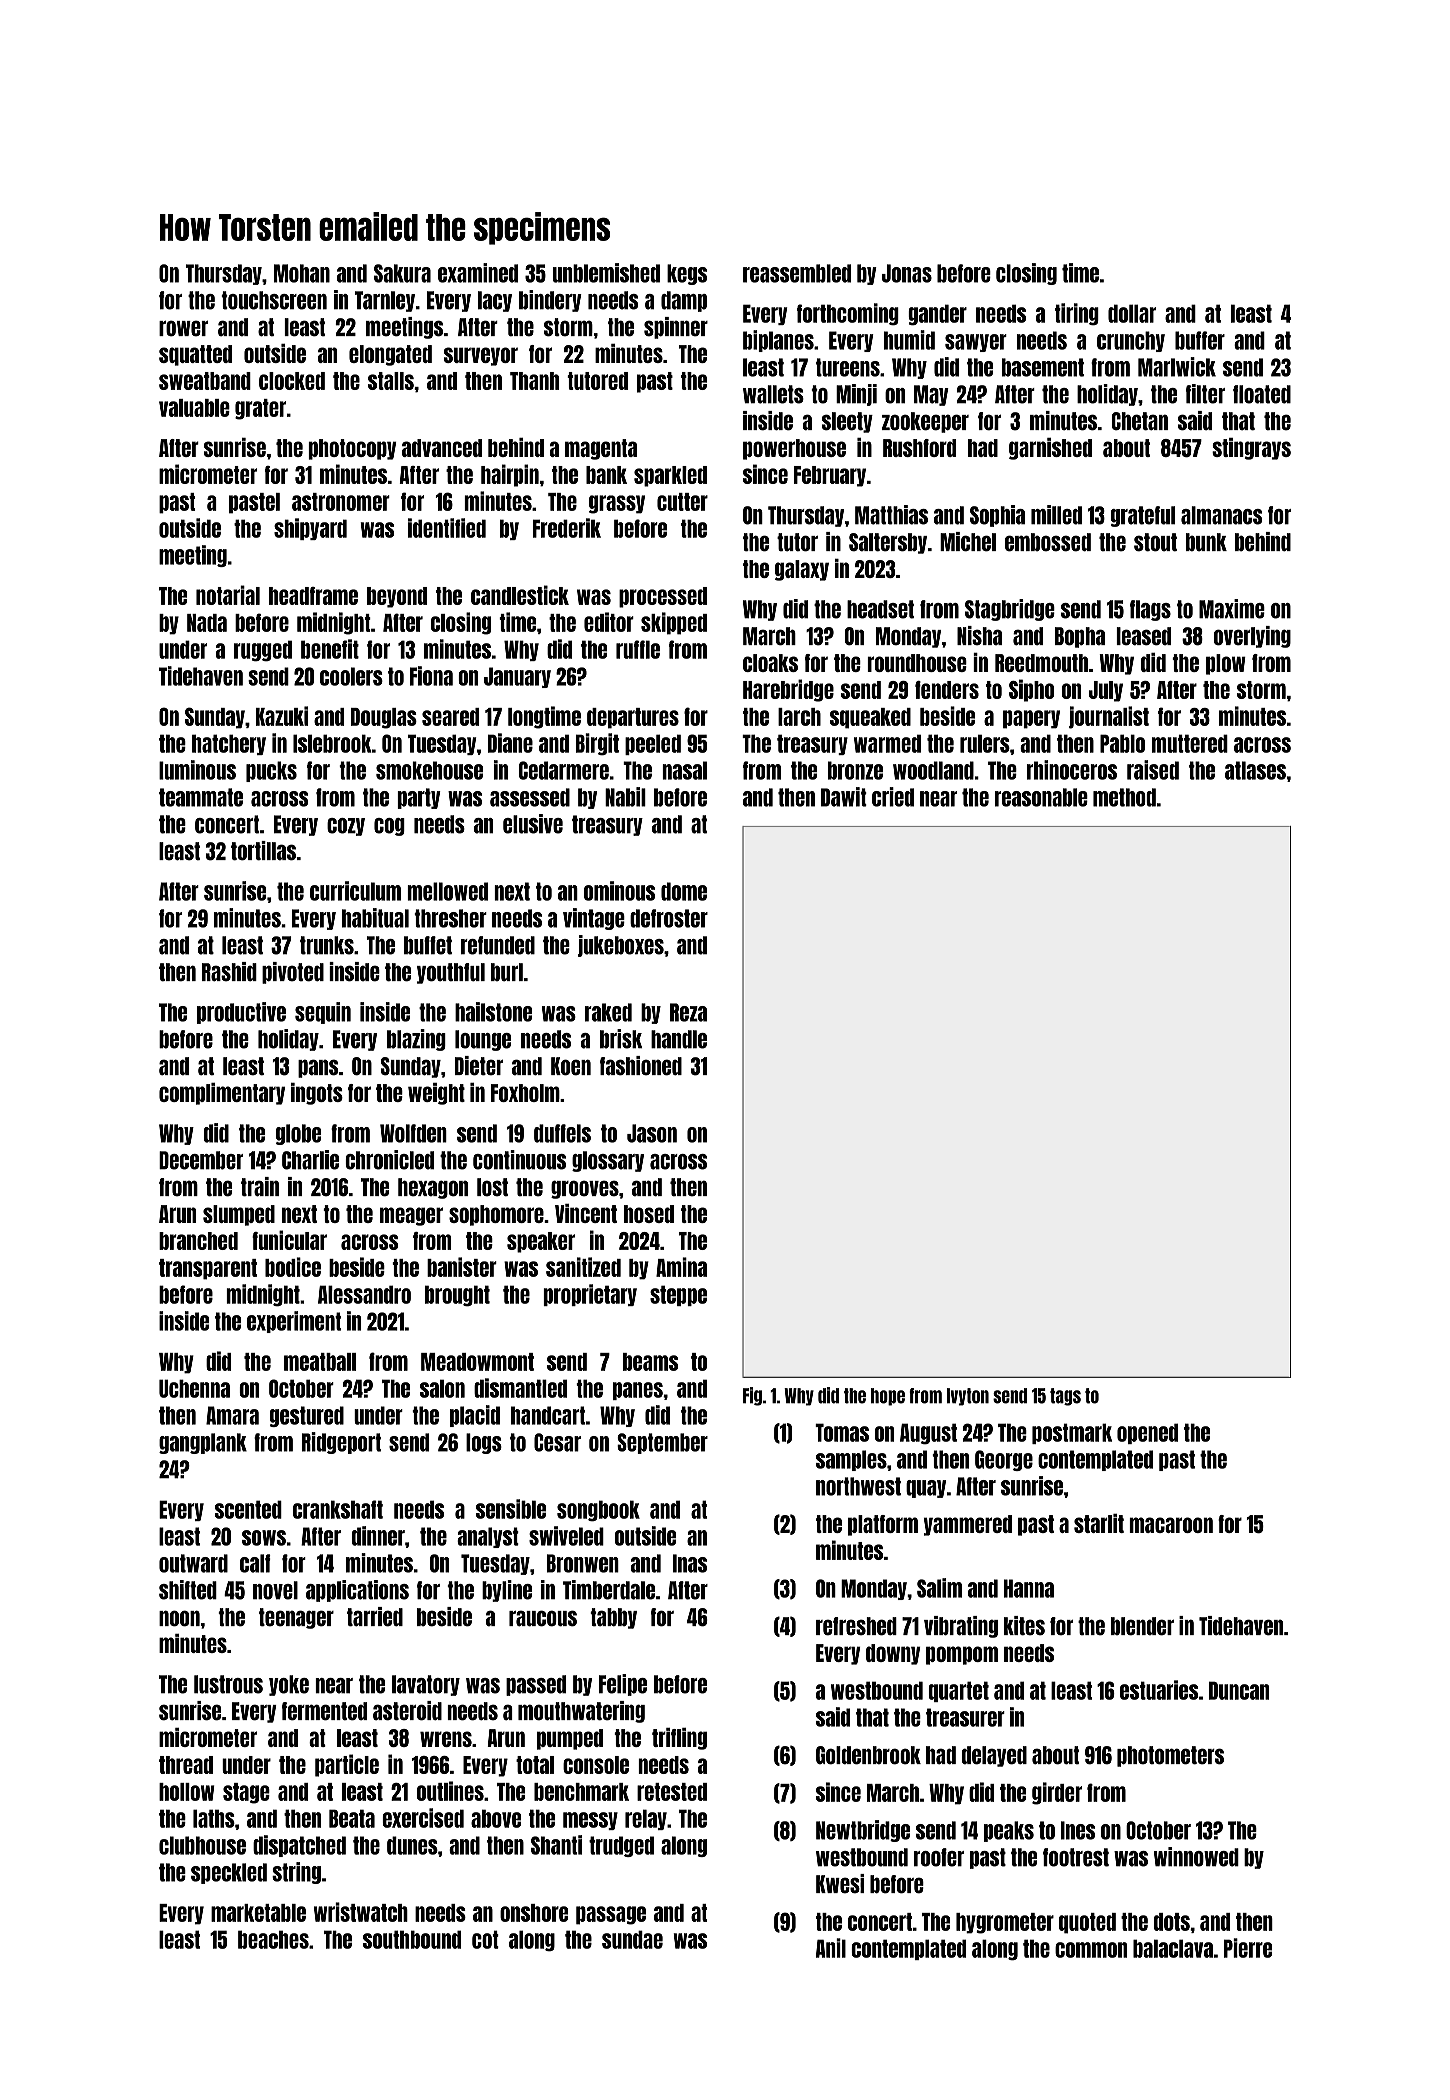  I want to click on Kwesi, so click(840, 1884).
